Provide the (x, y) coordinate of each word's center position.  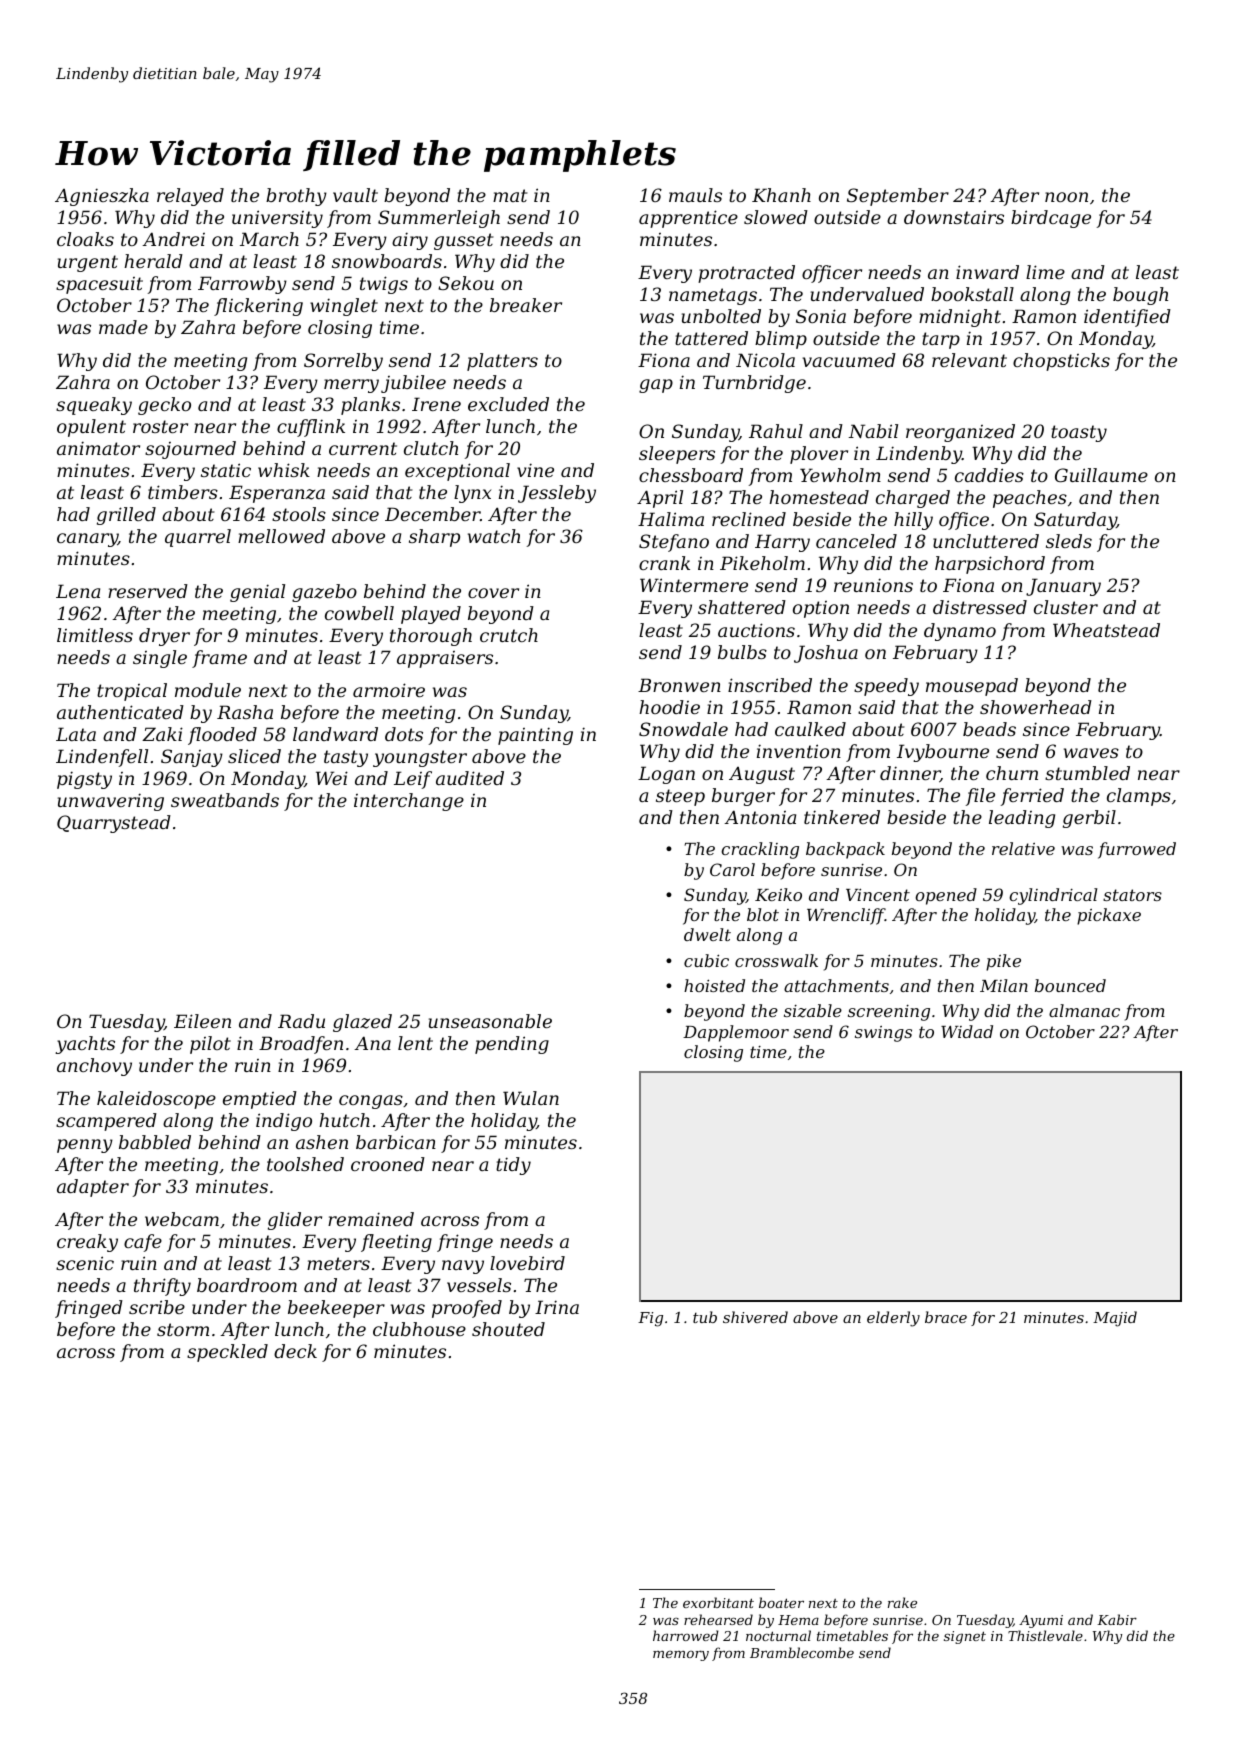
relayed (190, 197)
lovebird (527, 1263)
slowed (776, 217)
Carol (732, 869)
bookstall (972, 294)
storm (183, 1329)
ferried (1032, 797)
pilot (210, 1045)
